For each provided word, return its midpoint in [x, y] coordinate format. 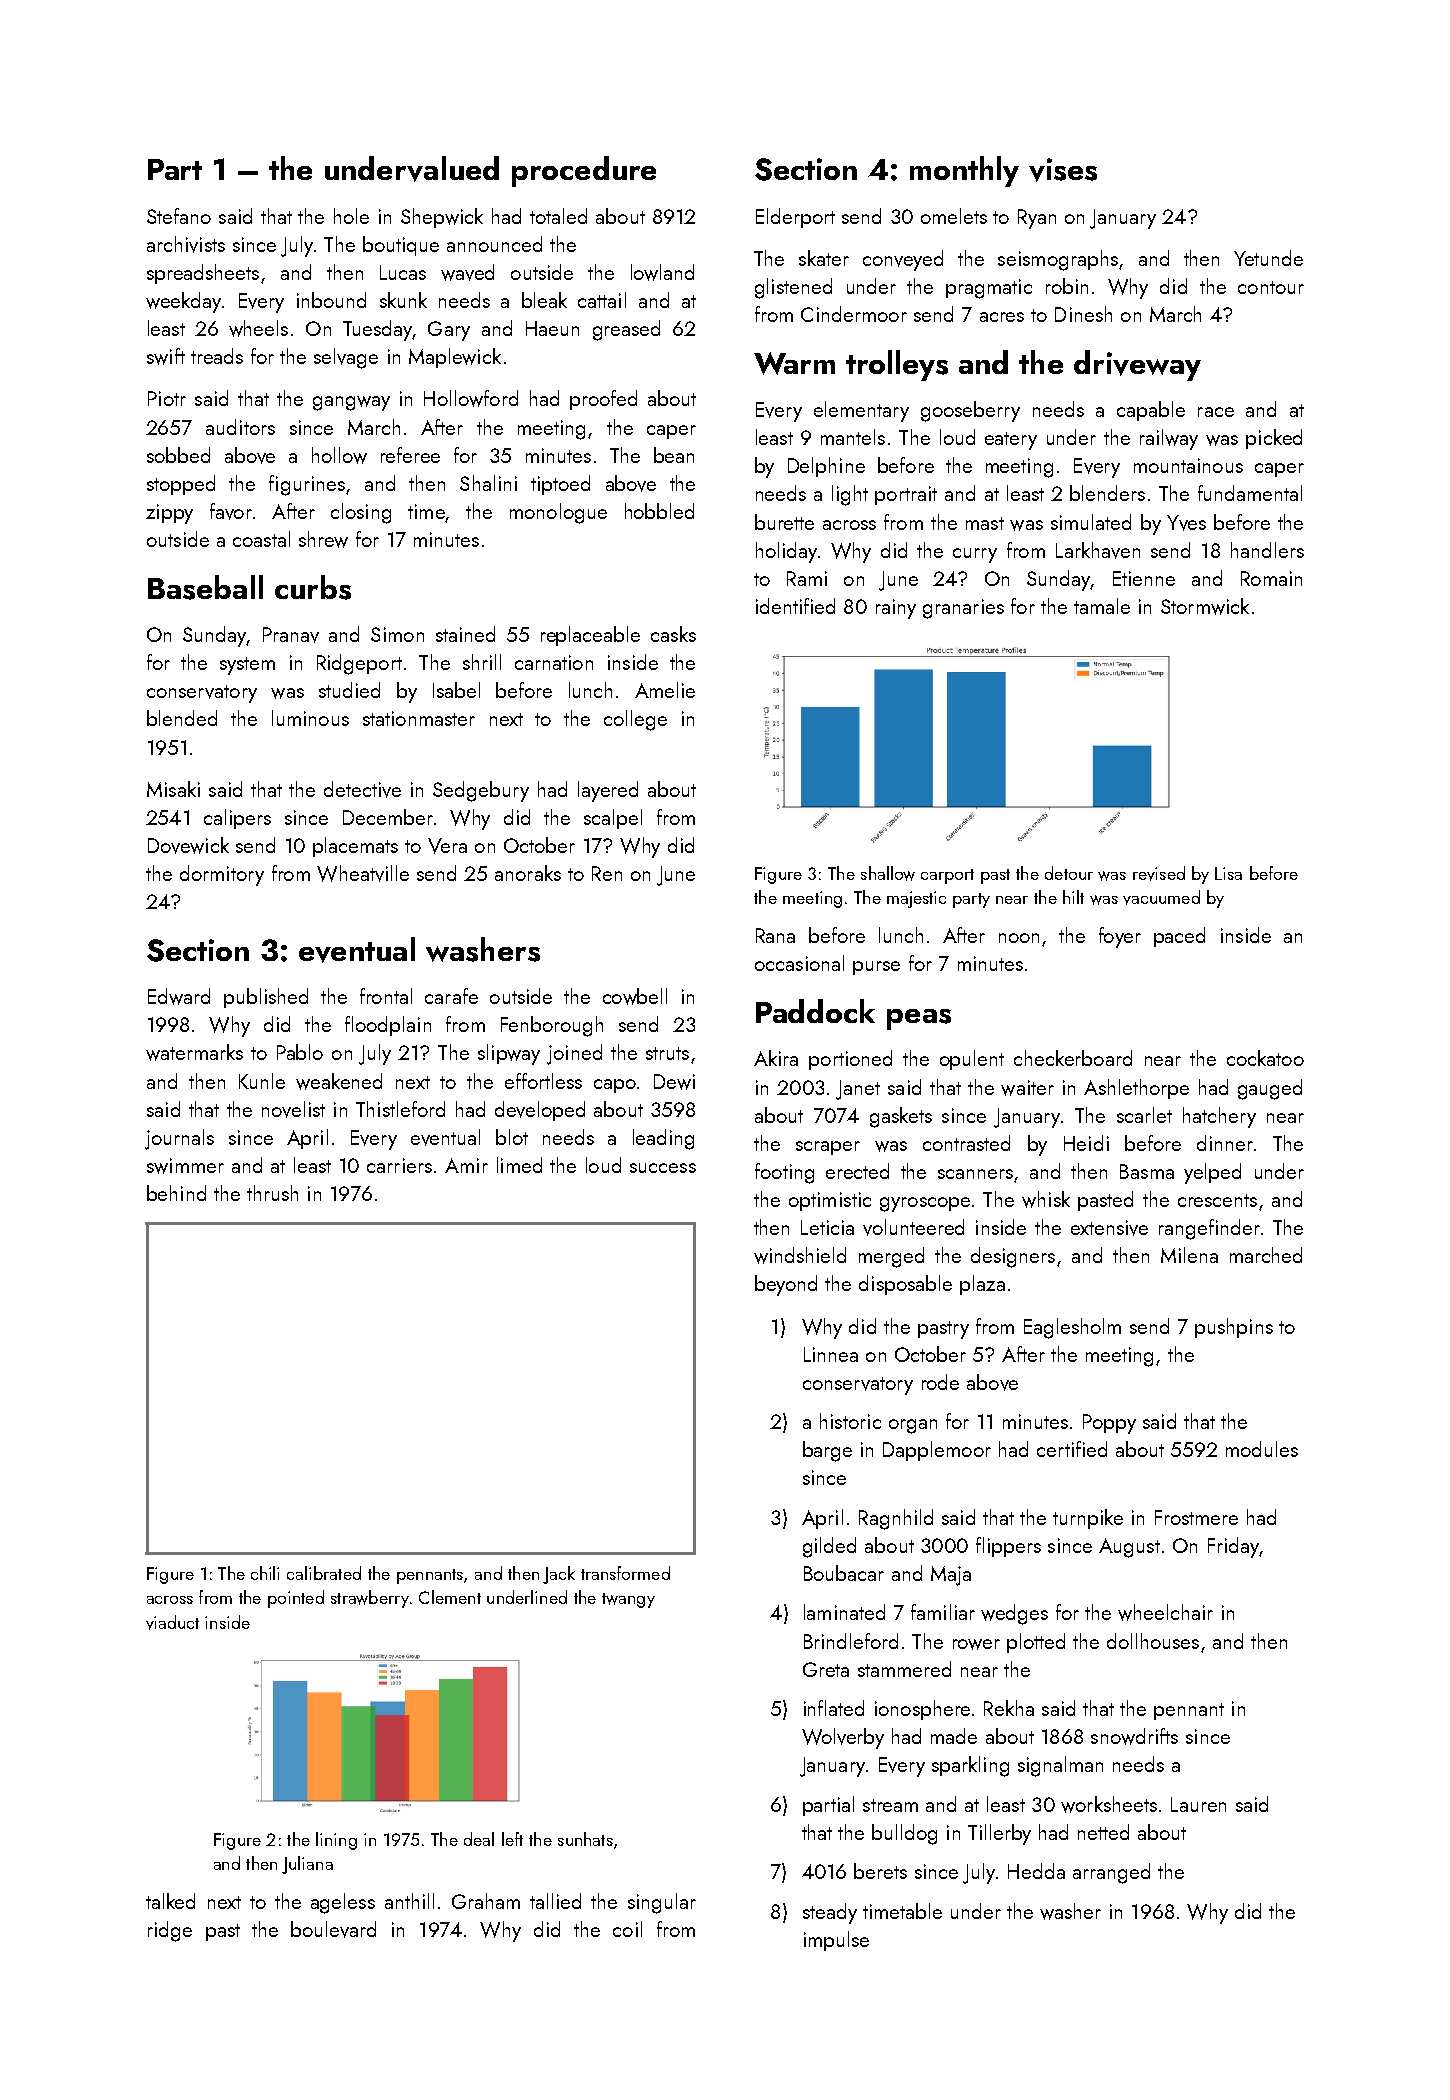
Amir [466, 1165]
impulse [836, 1941]
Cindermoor [854, 314]
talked [170, 1901]
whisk [1046, 1199]
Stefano [179, 216]
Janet [858, 1090]
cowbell [635, 996]
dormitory [222, 875]
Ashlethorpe [1136, 1089]
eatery [1011, 441]
